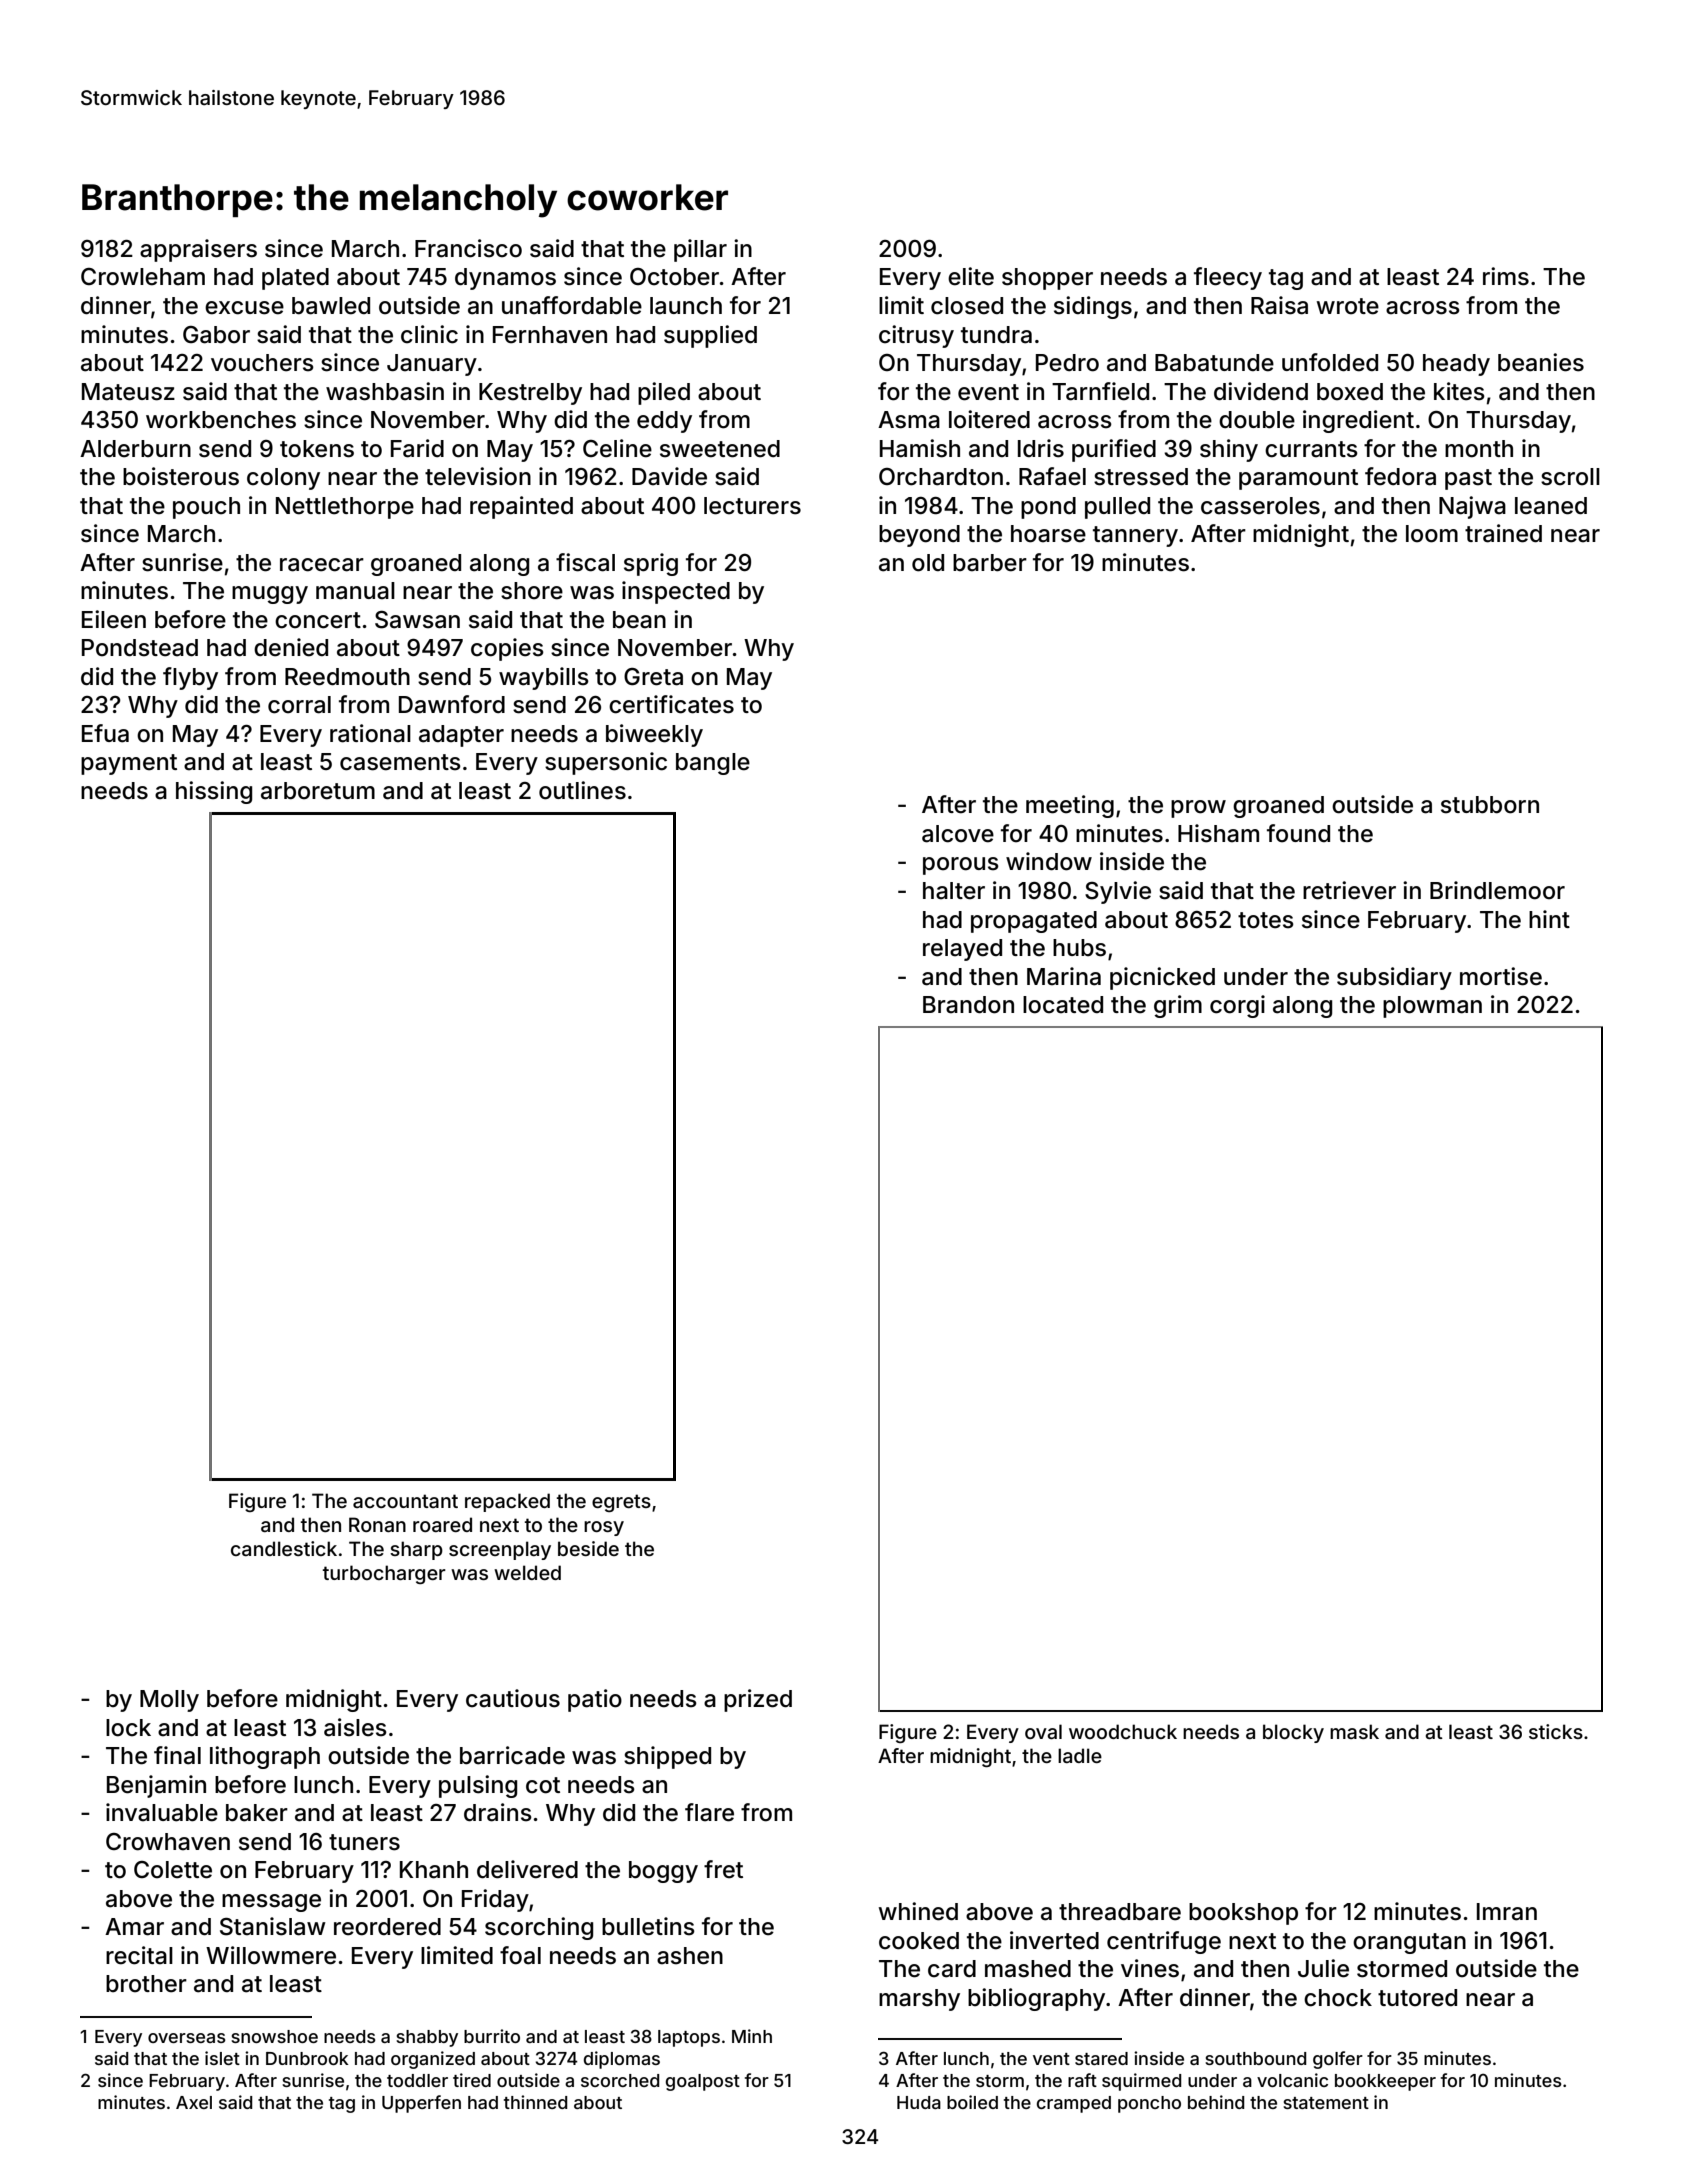 The image size is (1683, 2178). What do you see at coordinates (1067, 363) in the screenshot?
I see `Pedro` at bounding box center [1067, 363].
